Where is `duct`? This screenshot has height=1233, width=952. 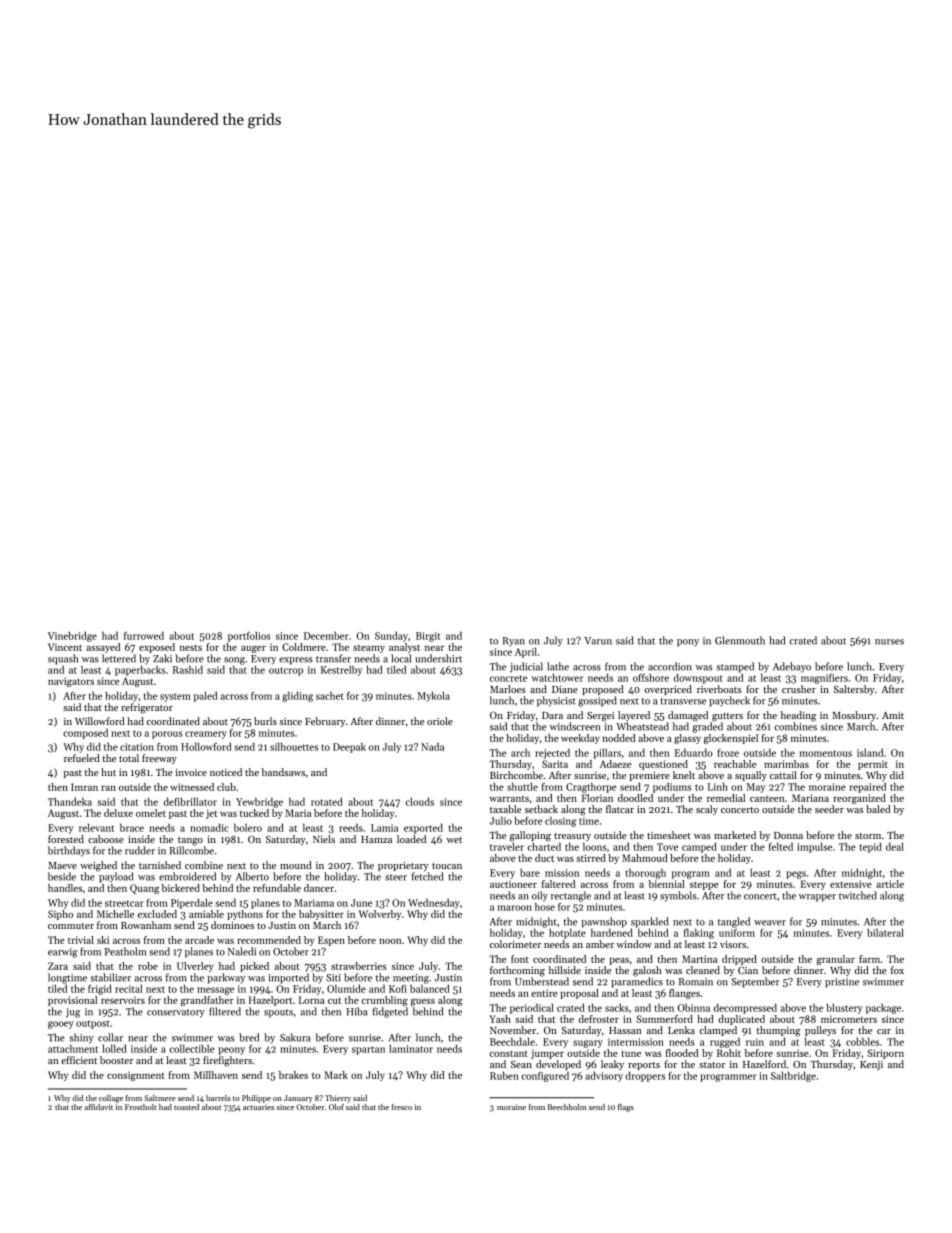
duct is located at coordinates (544, 858).
